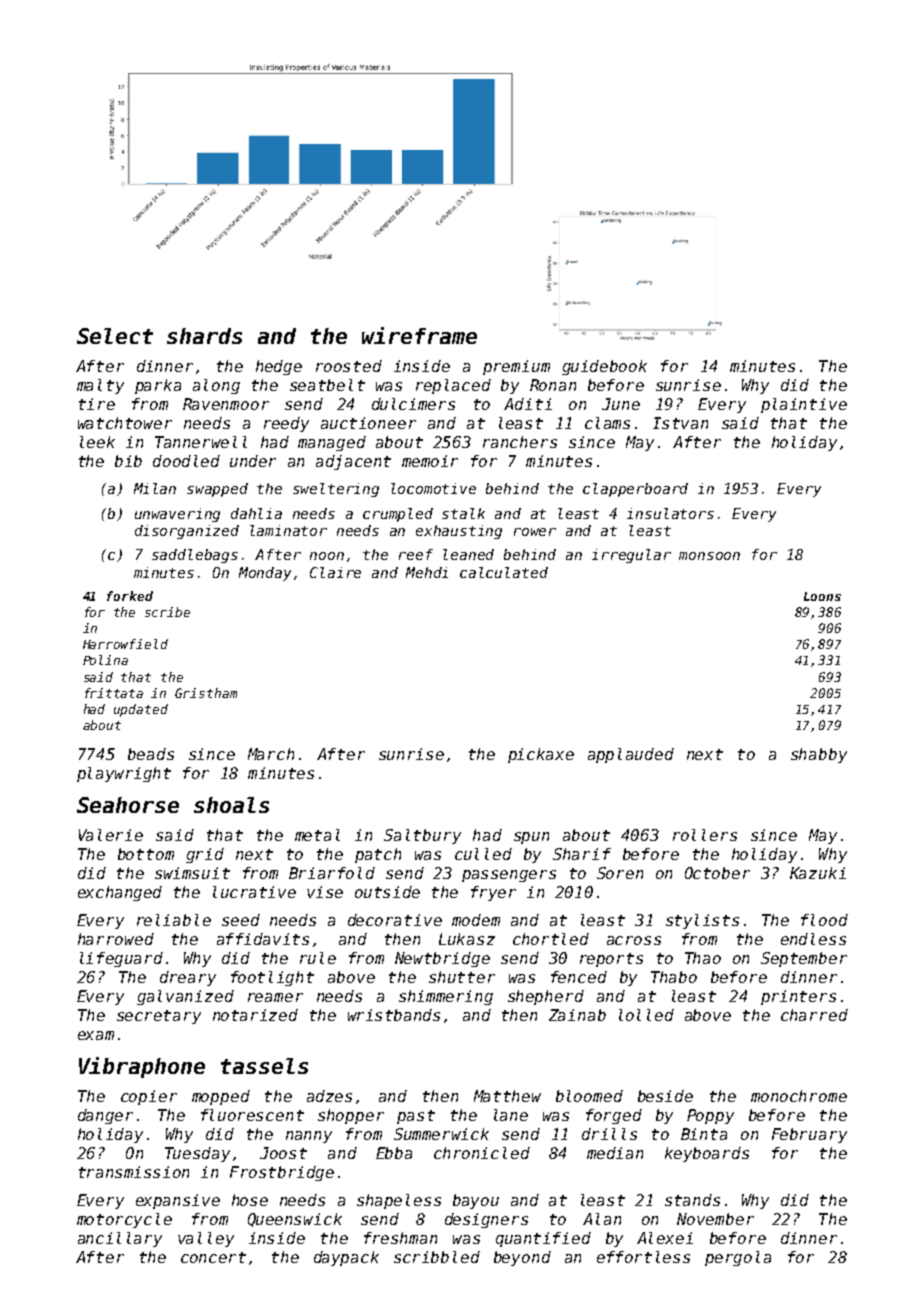 The image size is (924, 1308). I want to click on shabby, so click(819, 755).
